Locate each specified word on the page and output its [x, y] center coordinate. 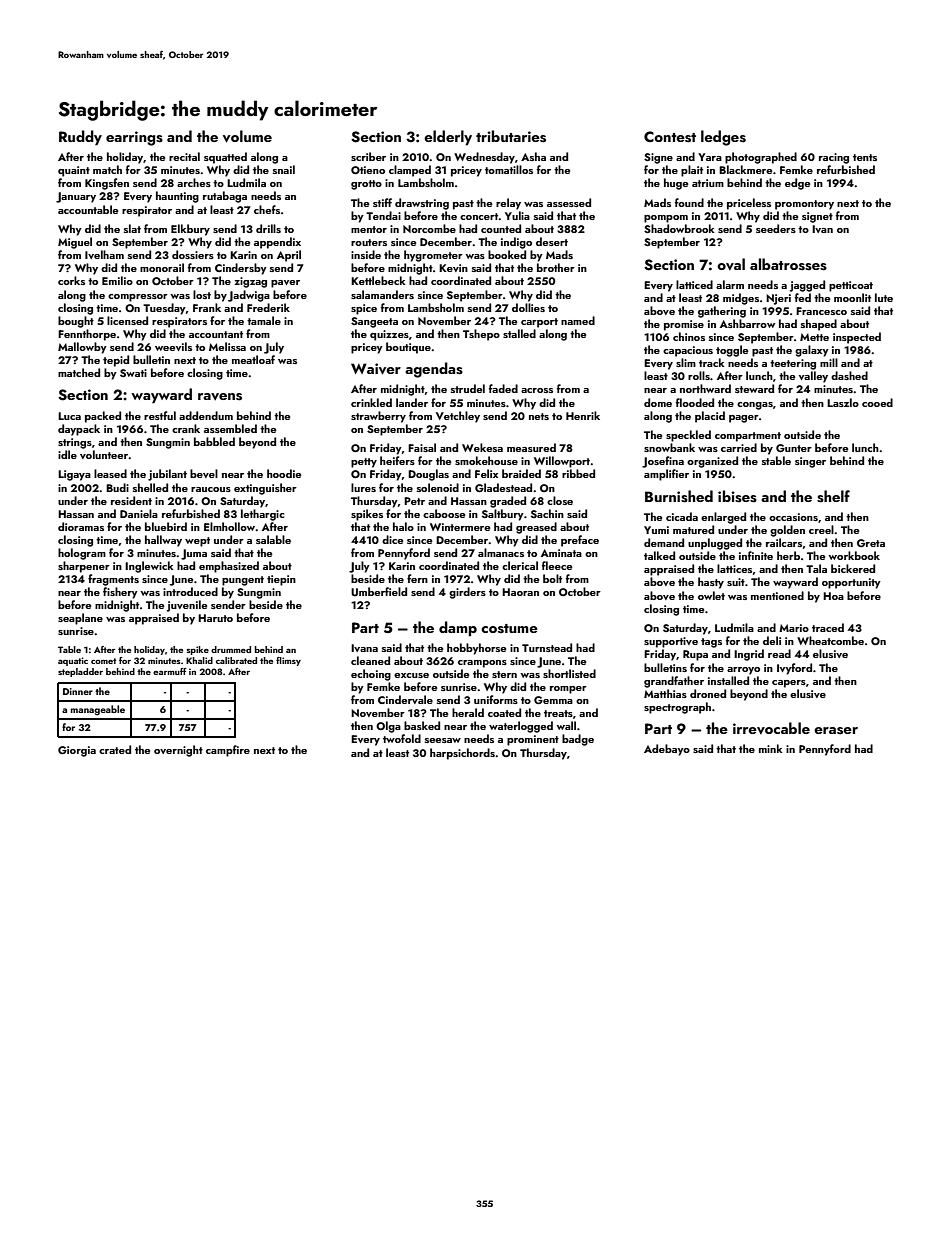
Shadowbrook [679, 228]
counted [501, 228]
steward [754, 388]
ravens [220, 397]
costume [509, 629]
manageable [98, 710]
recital [184, 156]
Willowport [562, 462]
